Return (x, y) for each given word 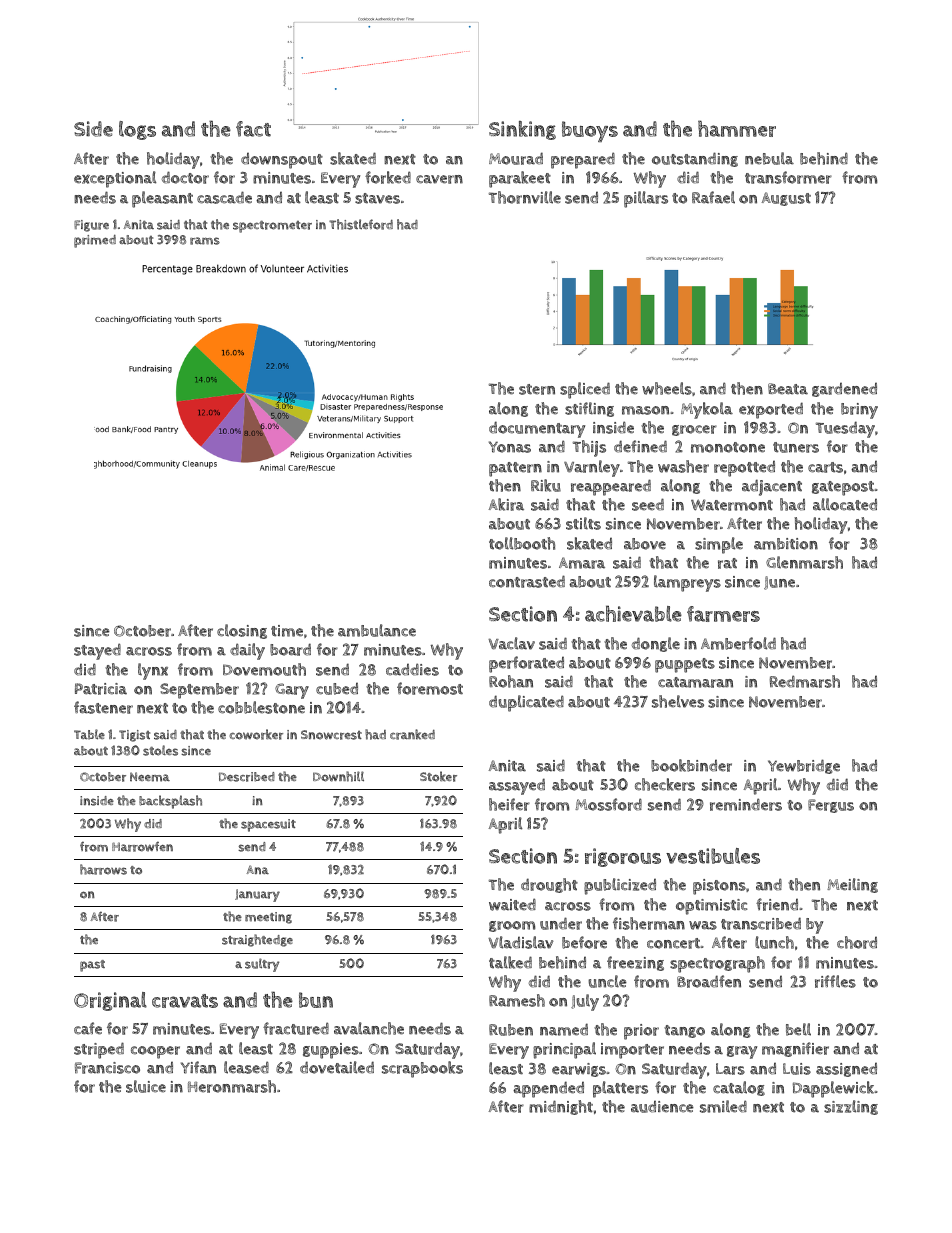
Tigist (134, 736)
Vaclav (511, 643)
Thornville (525, 197)
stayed (97, 651)
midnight (561, 1107)
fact (253, 129)
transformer (788, 177)
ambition (786, 544)
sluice (146, 1086)
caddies (412, 669)
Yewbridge (804, 766)
